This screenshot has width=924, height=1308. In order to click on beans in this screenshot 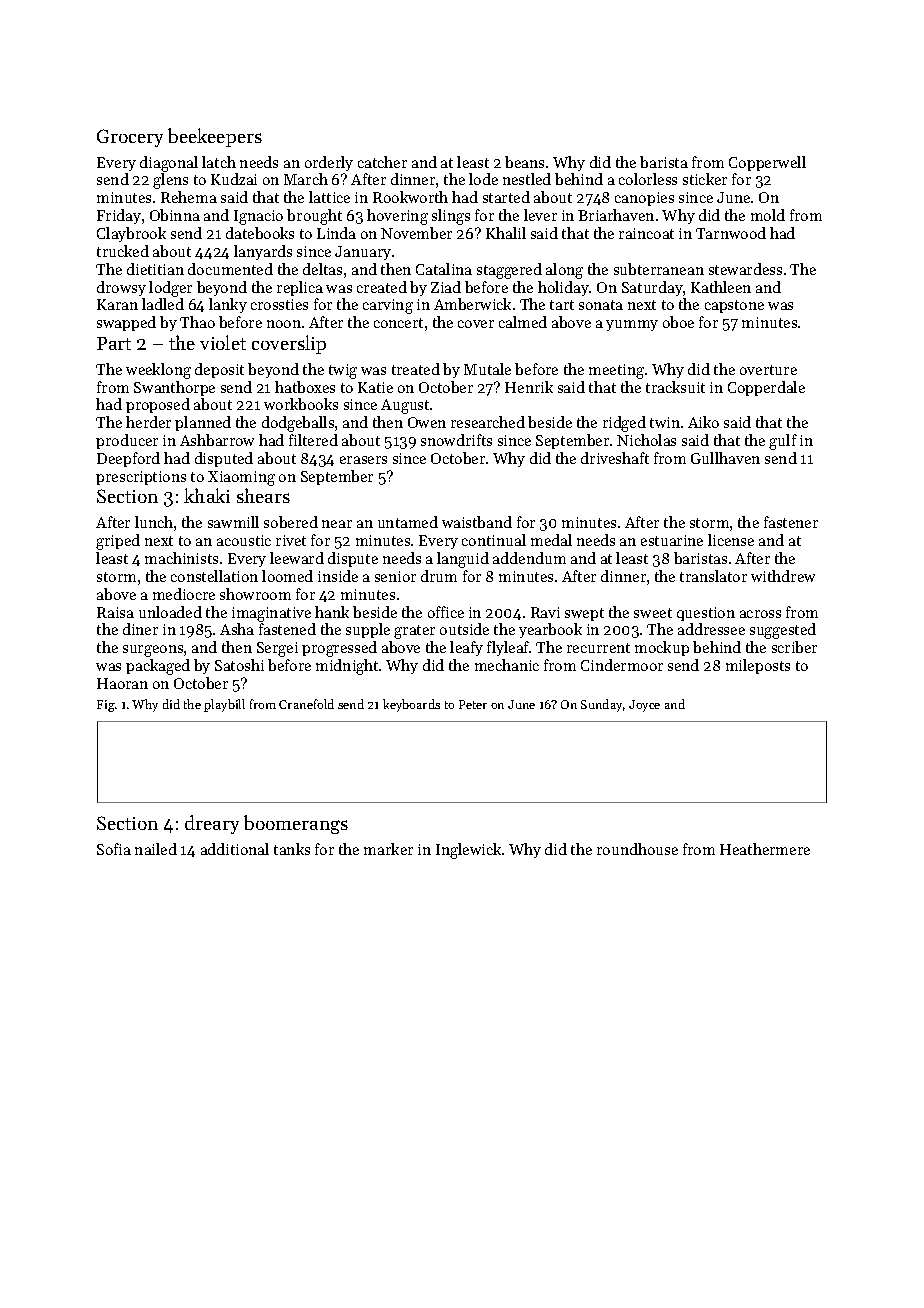, I will do `click(524, 162)`.
